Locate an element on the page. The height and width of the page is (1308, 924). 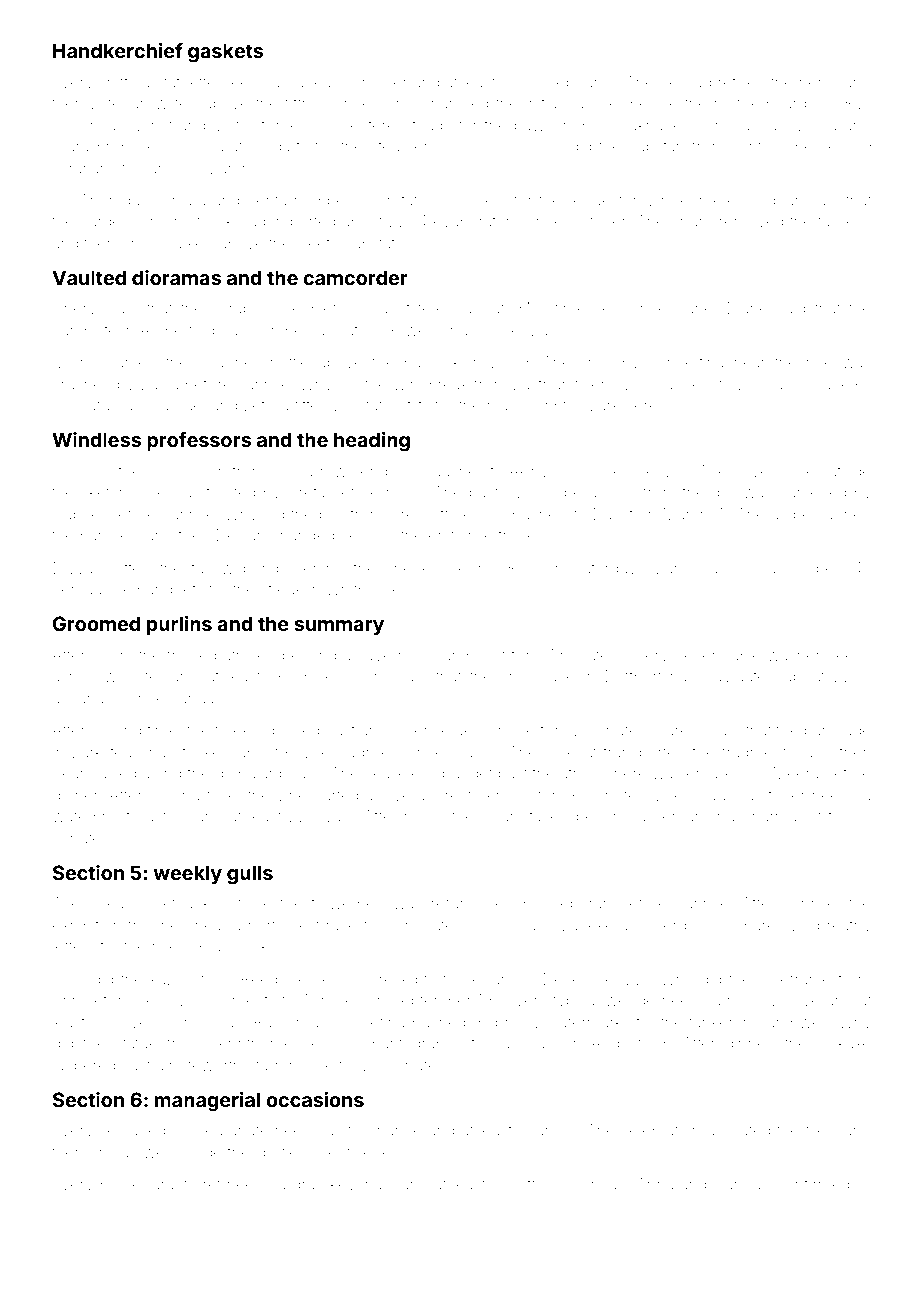
Kenta is located at coordinates (267, 200).
